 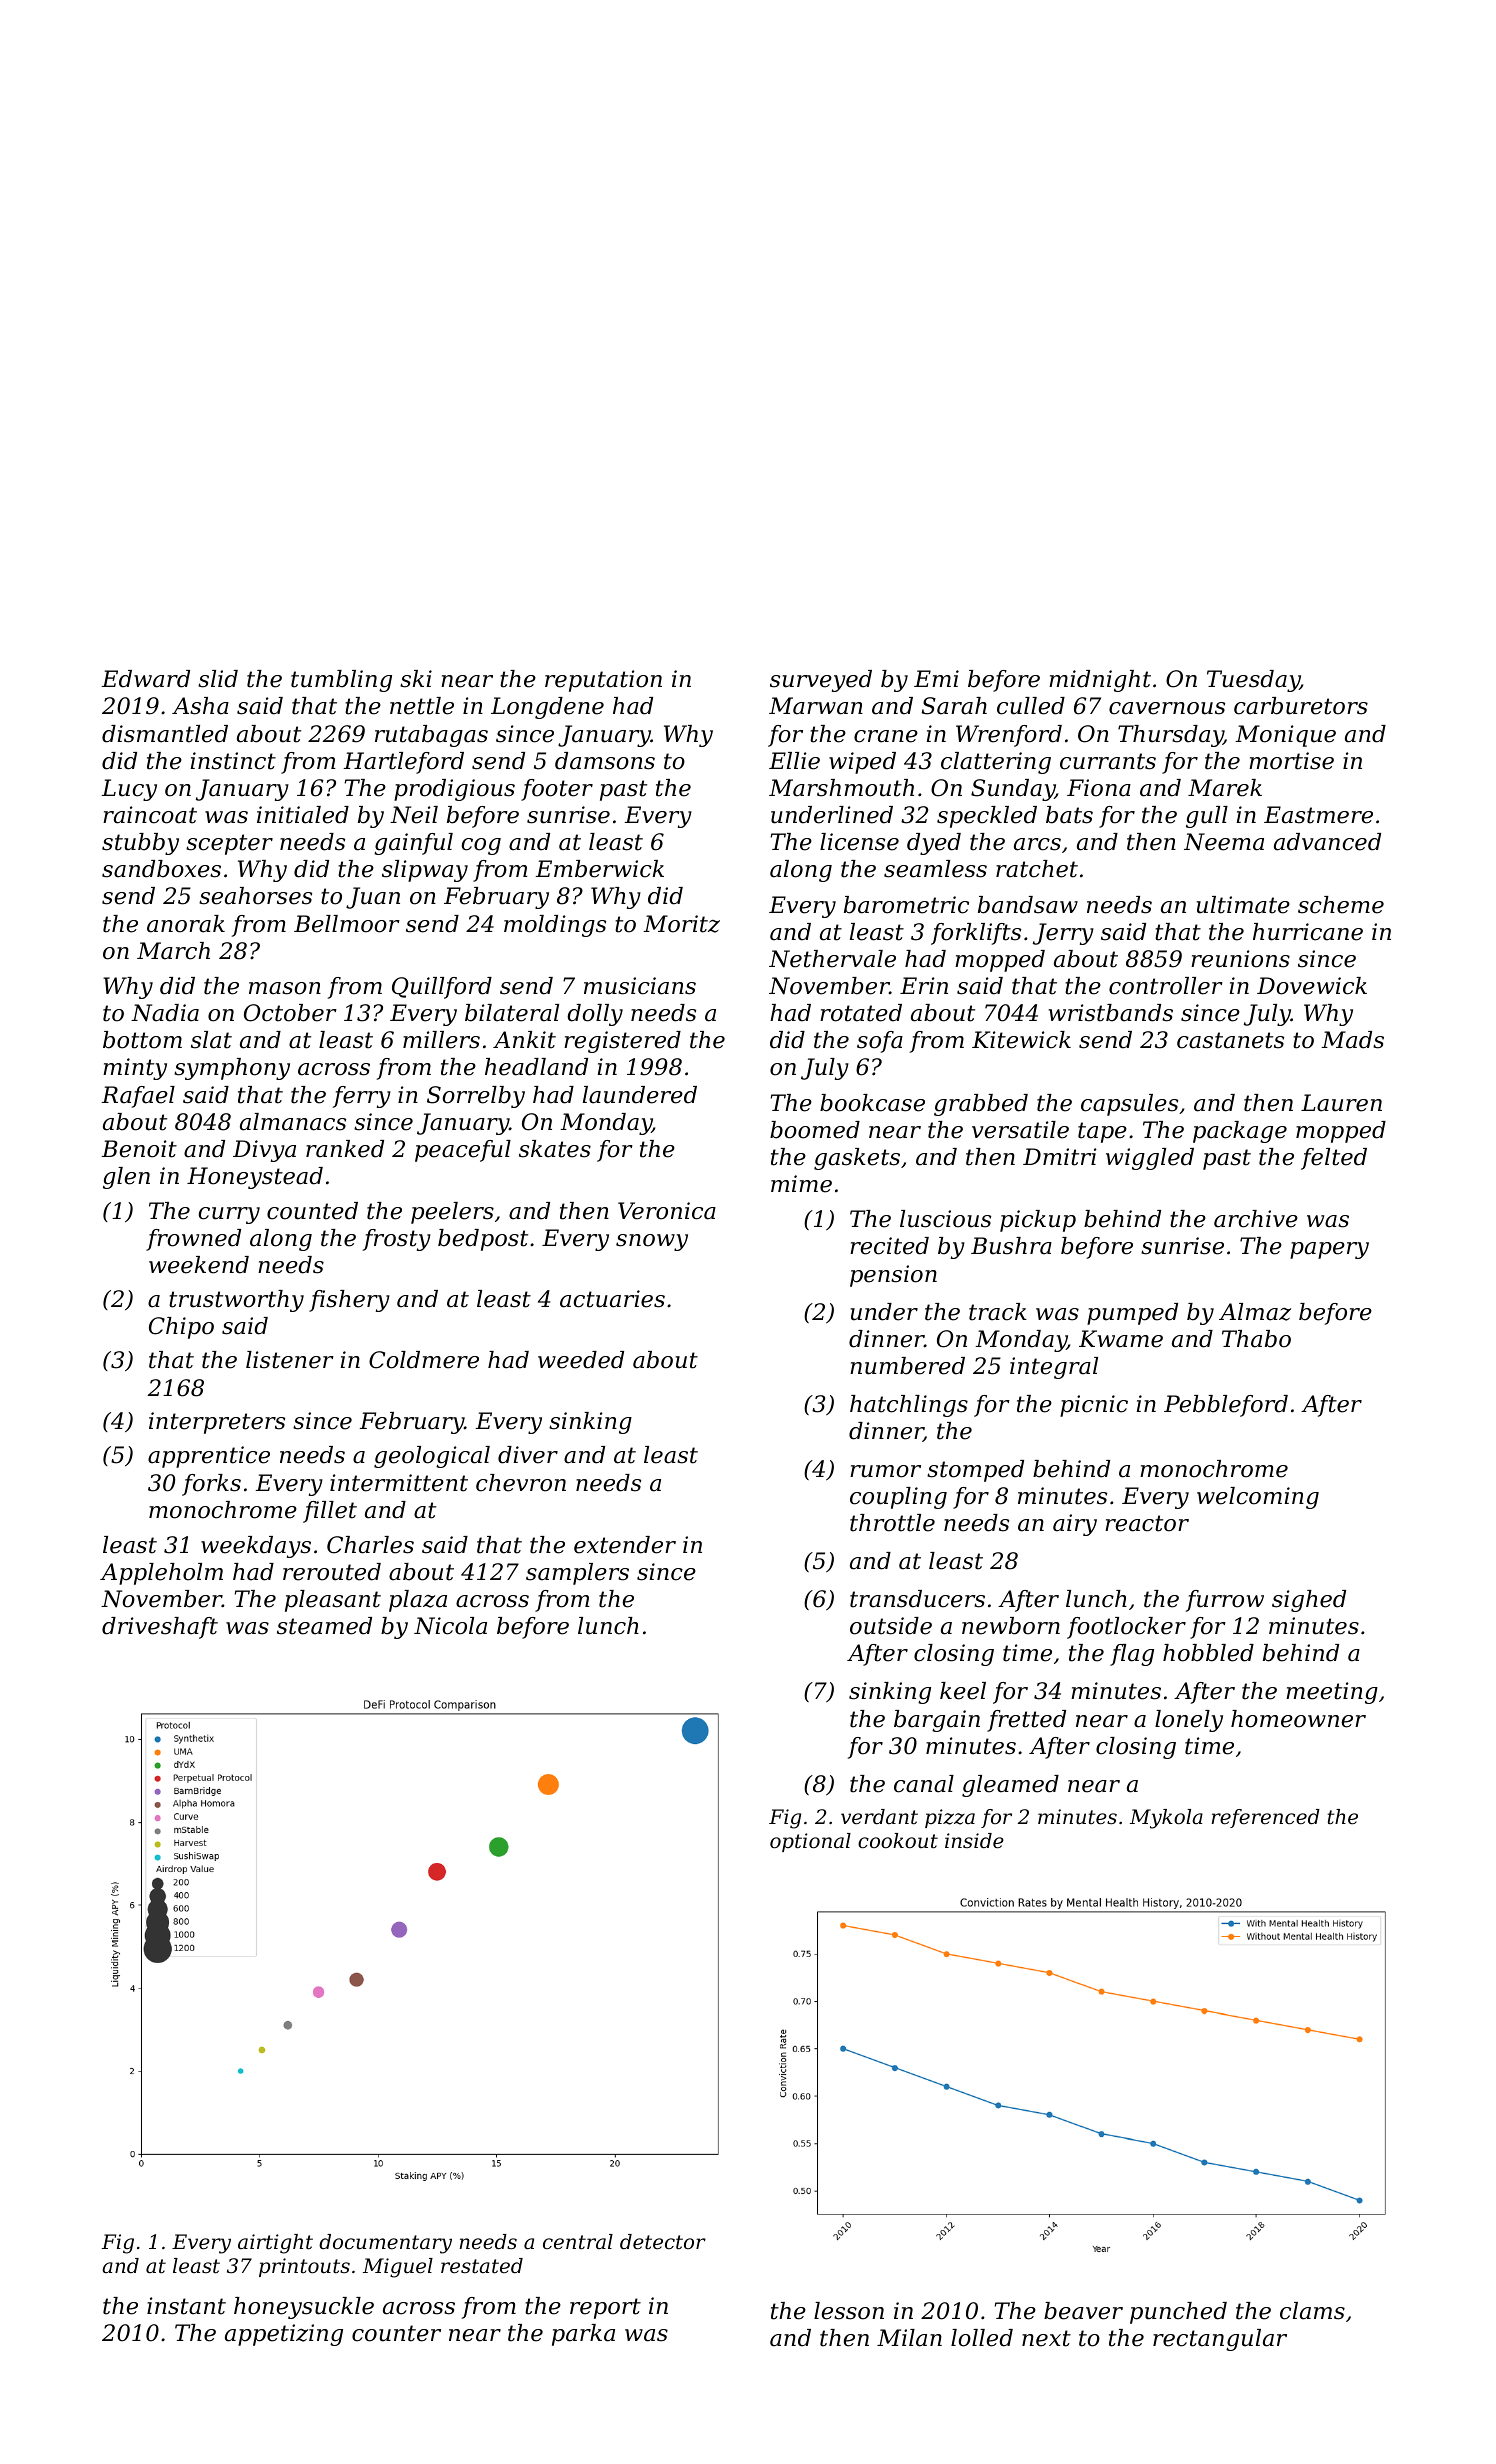 I want to click on papery, so click(x=1329, y=1250).
